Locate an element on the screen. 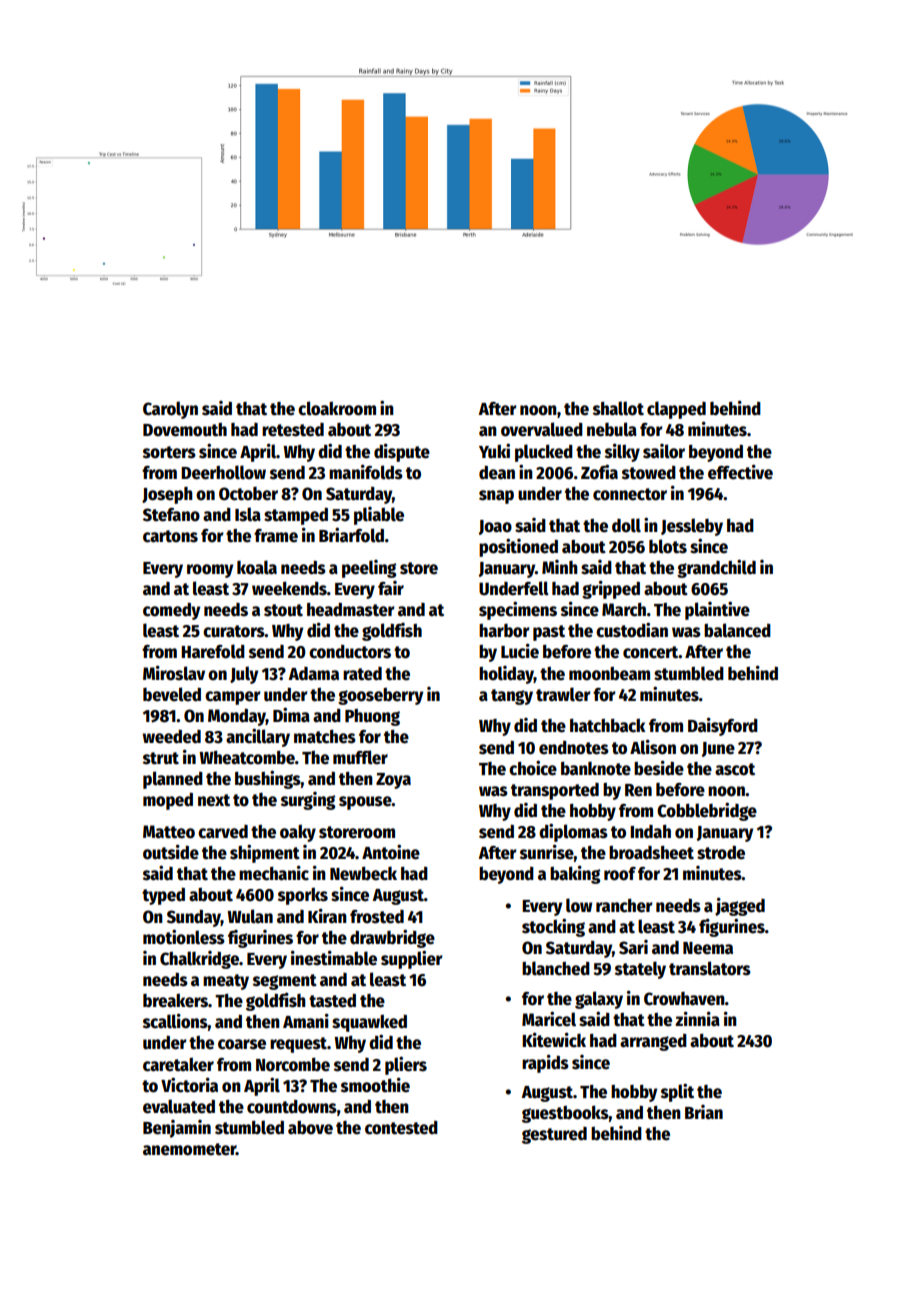 Image resolution: width=924 pixels, height=1311 pixels. gestured is located at coordinates (554, 1135).
